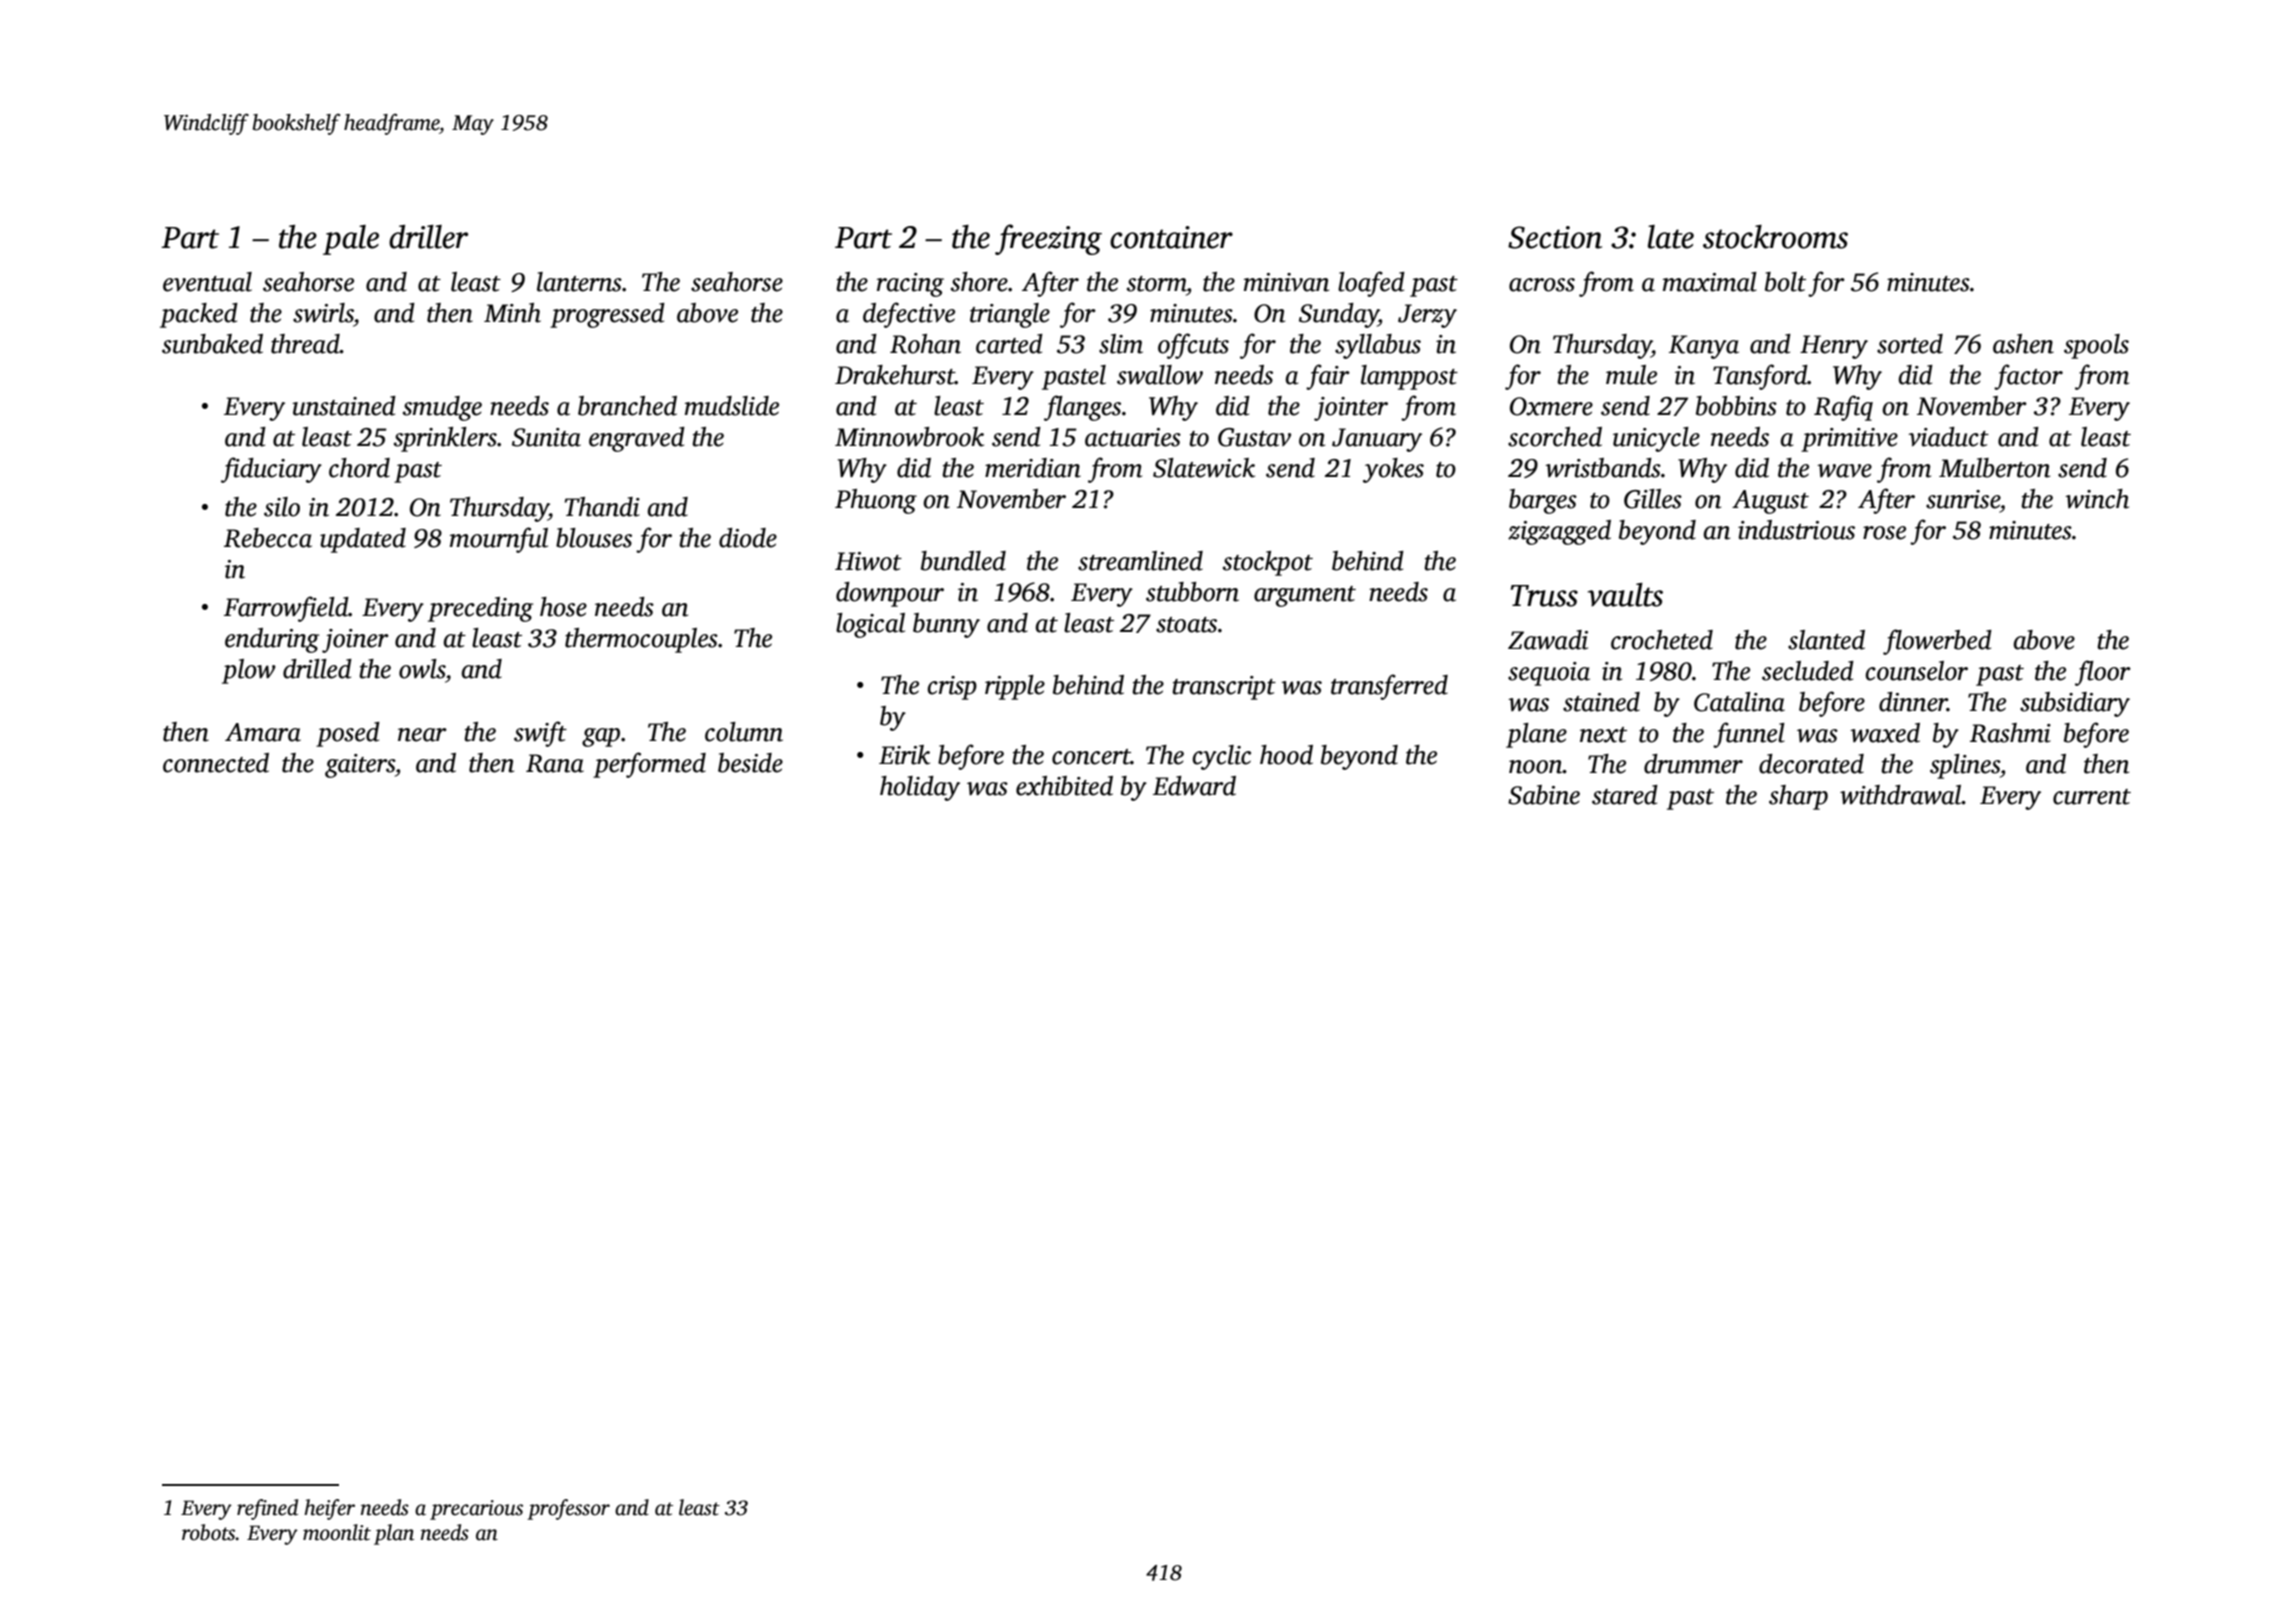  Describe the element at coordinates (1064, 786) in the page. I see `exhibited` at that location.
